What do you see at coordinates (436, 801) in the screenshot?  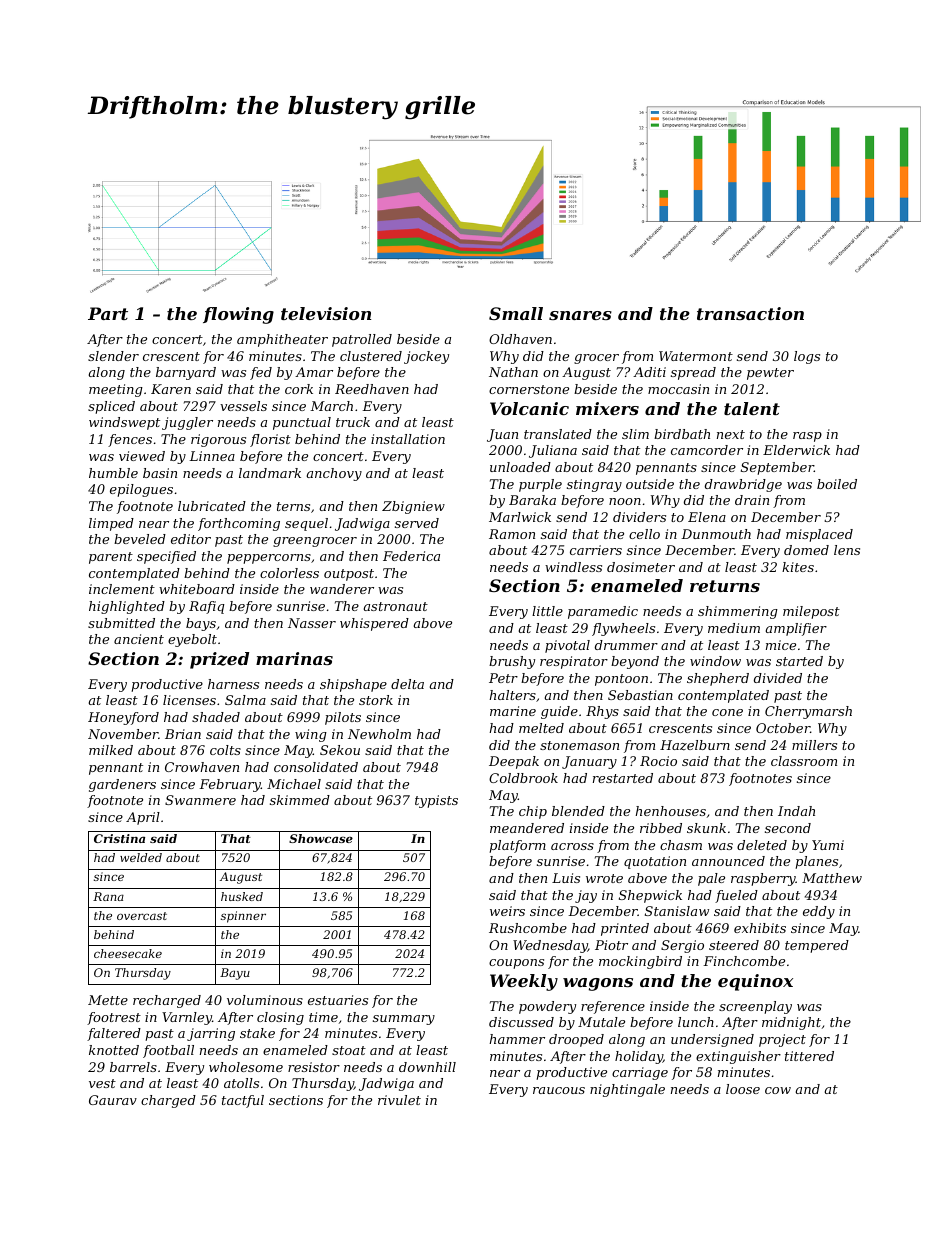 I see `typists` at bounding box center [436, 801].
